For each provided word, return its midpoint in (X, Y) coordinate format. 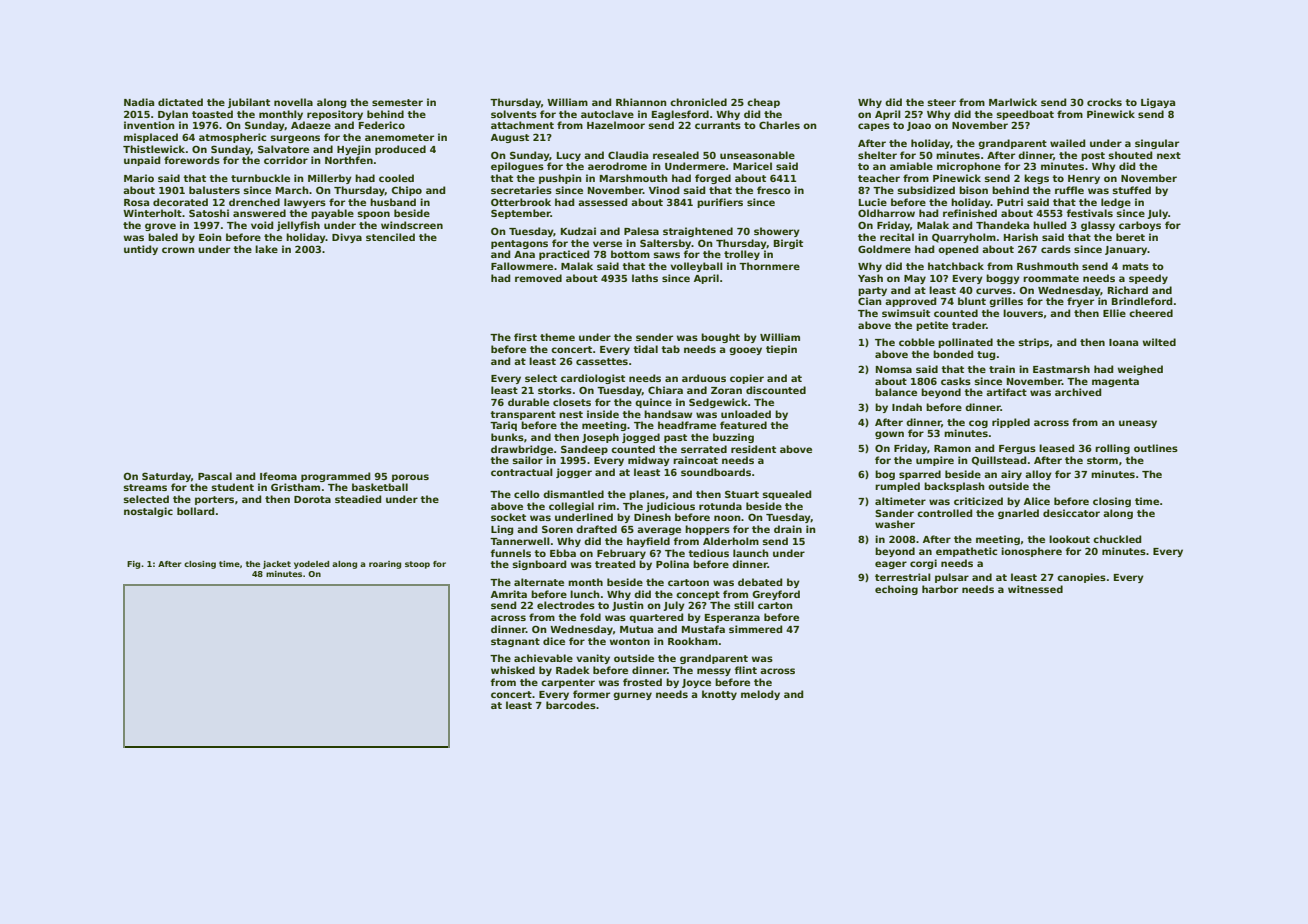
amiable (911, 166)
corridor (286, 160)
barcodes (571, 705)
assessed (602, 202)
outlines (1156, 448)
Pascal (215, 476)
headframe (687, 425)
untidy (141, 250)
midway (649, 461)
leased (1056, 448)
